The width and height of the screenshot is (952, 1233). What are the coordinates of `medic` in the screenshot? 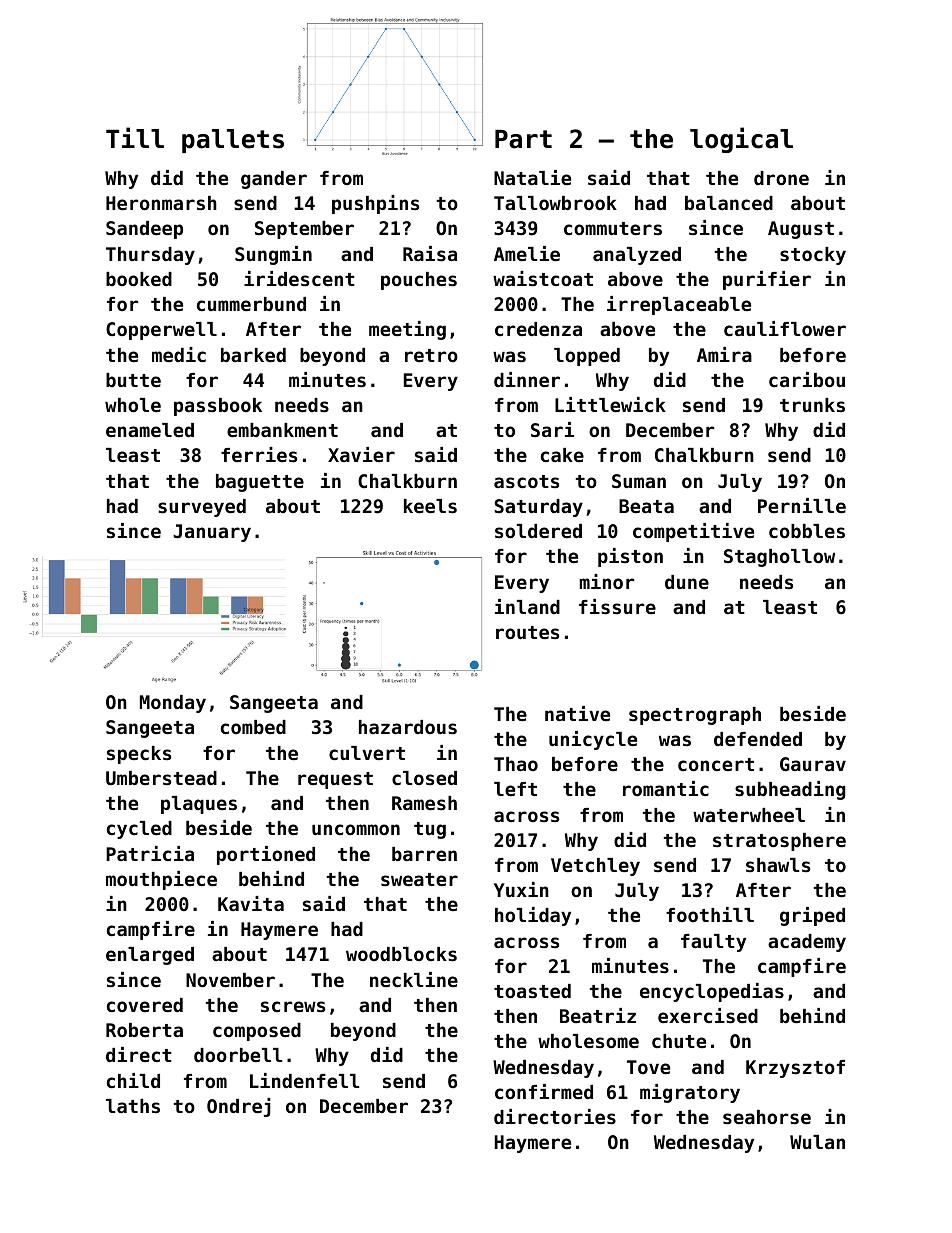 It's located at (179, 354).
